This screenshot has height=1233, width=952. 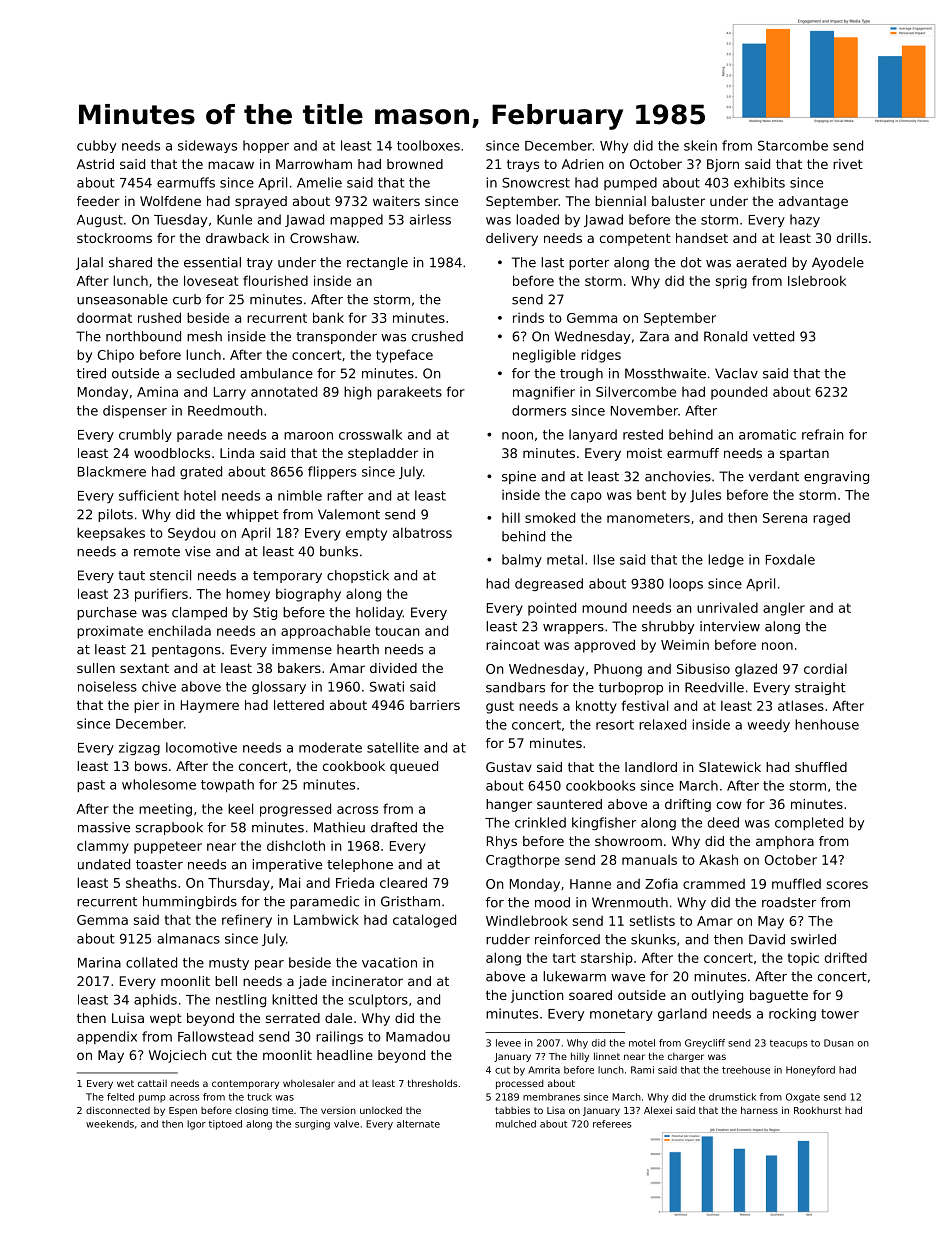 What do you see at coordinates (99, 962) in the screenshot?
I see `Marina` at bounding box center [99, 962].
